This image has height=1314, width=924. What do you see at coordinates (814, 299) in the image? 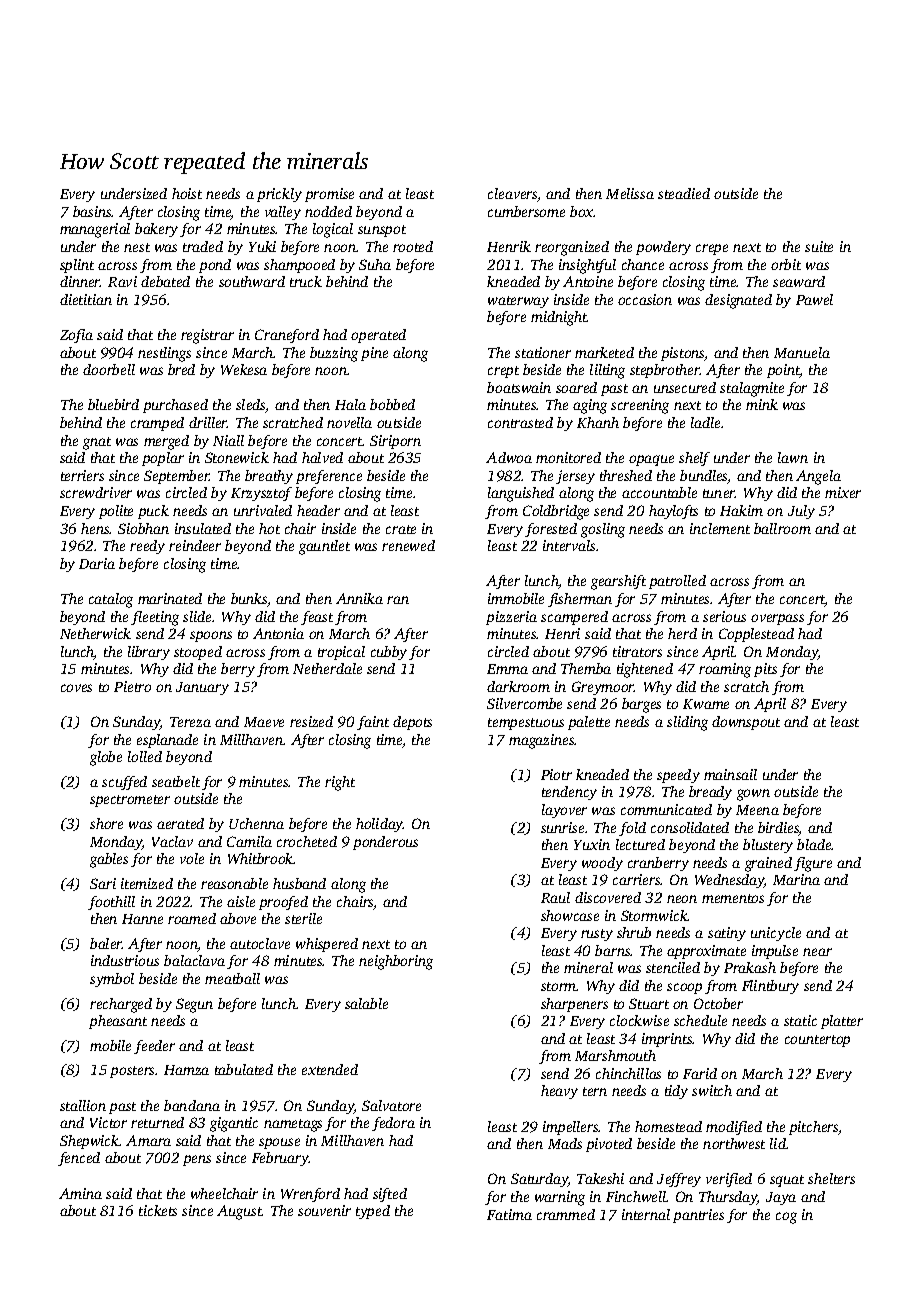
I see `Pawel` at bounding box center [814, 299].
